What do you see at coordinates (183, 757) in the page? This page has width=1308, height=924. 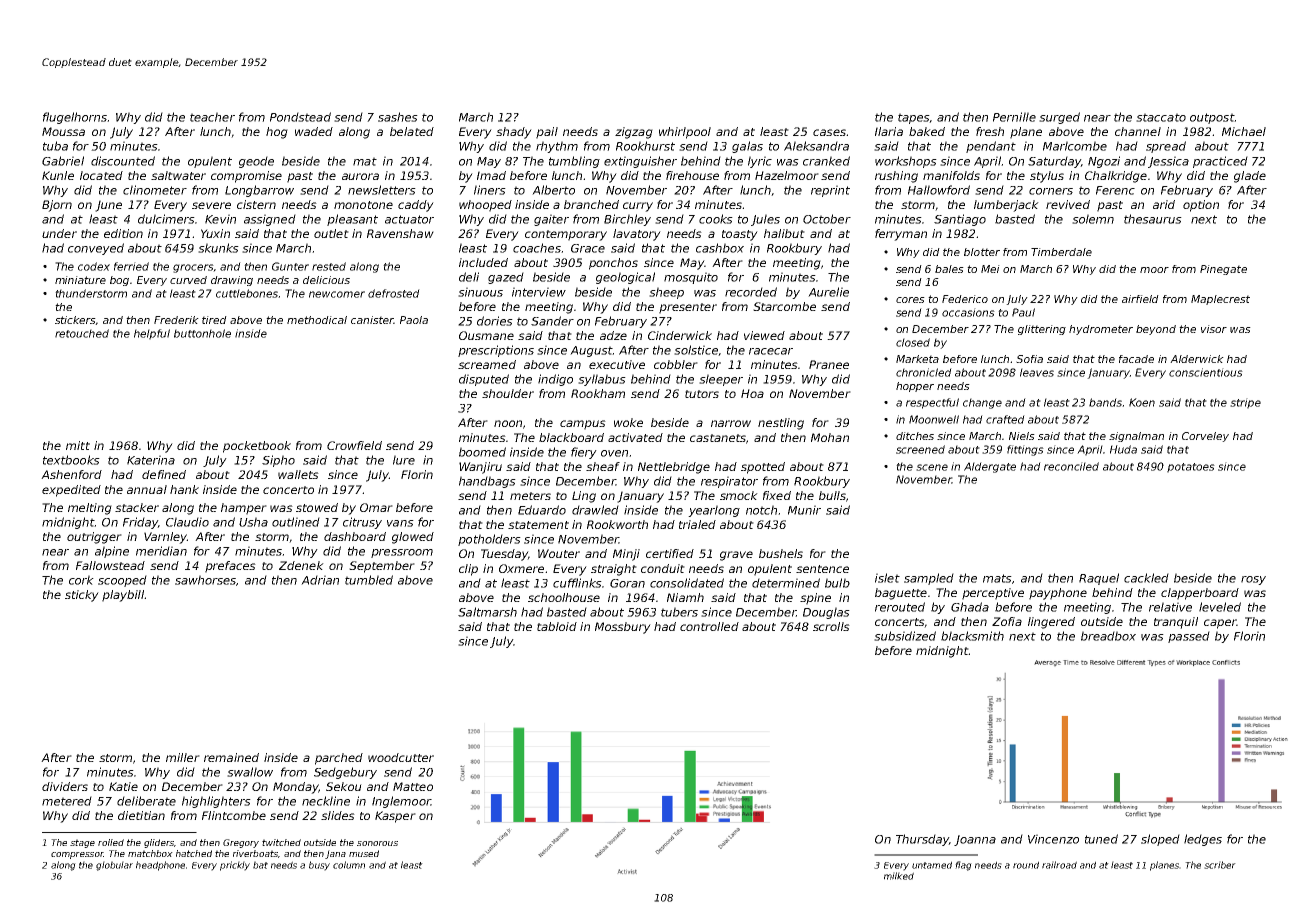 I see `miller` at bounding box center [183, 757].
